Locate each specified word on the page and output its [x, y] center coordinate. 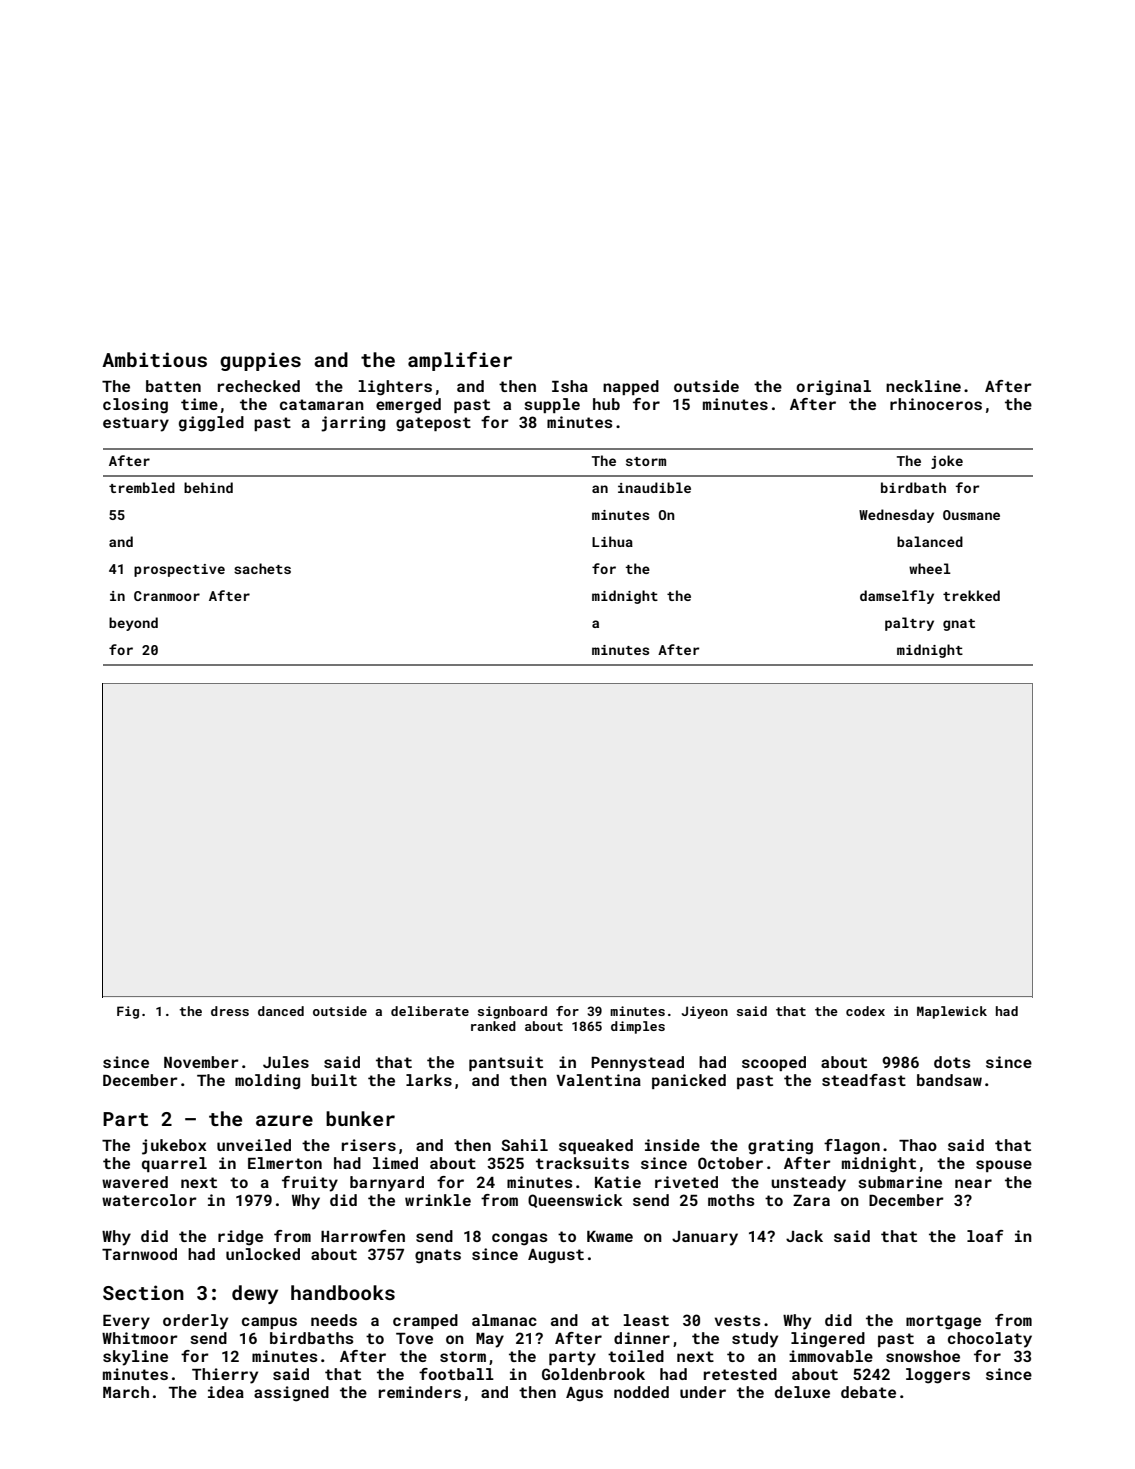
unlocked [263, 1254]
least [646, 1320]
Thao [918, 1145]
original [833, 388]
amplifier [460, 361]
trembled [142, 487]
